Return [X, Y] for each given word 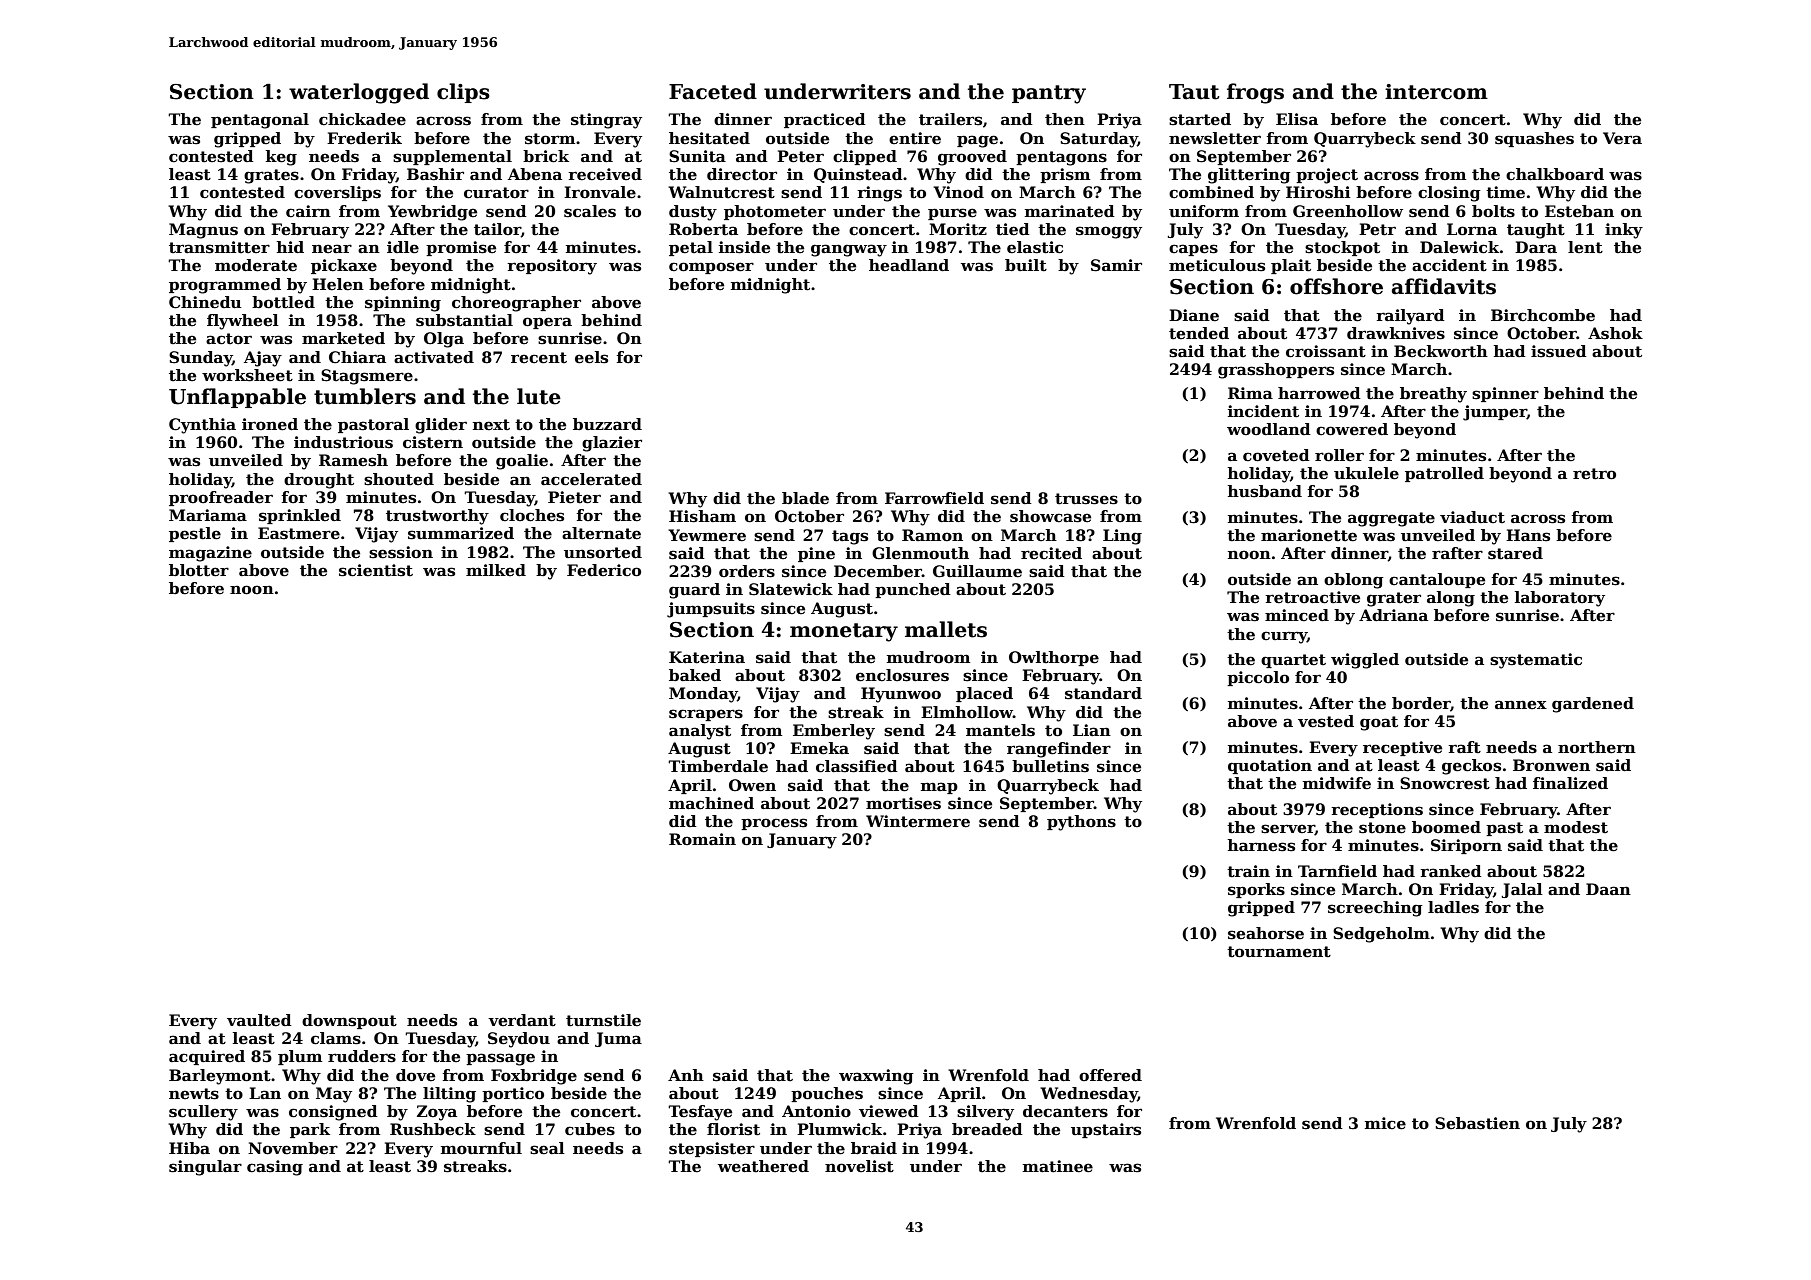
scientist [376, 570]
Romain [702, 839]
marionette [1309, 535]
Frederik [364, 138]
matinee [1058, 1166]
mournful [481, 1148]
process [774, 824]
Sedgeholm [1381, 935]
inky [1624, 231]
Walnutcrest [721, 192]
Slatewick [791, 589]
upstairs [1106, 1130]
